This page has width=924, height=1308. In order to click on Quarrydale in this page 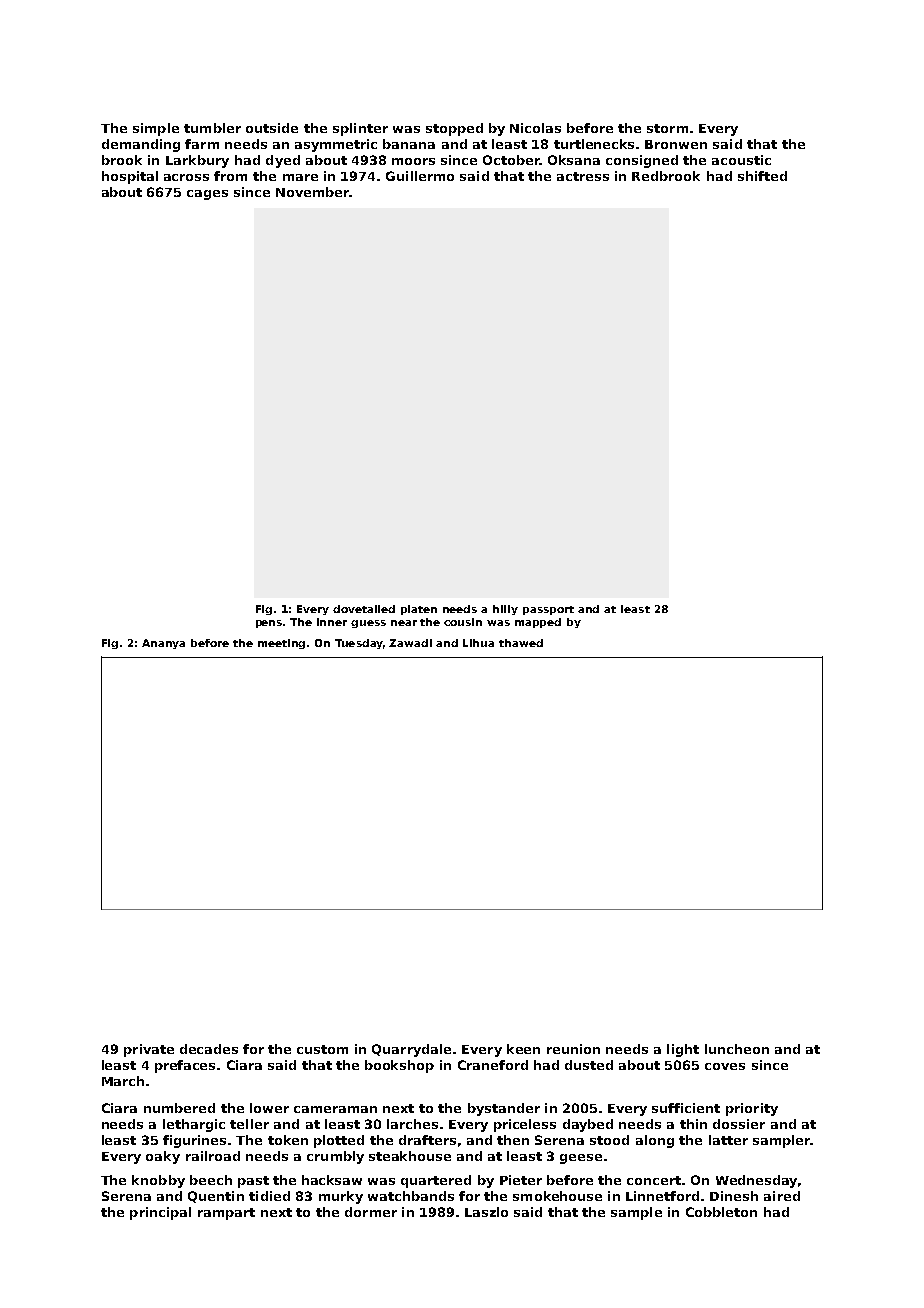, I will do `click(411, 1050)`.
